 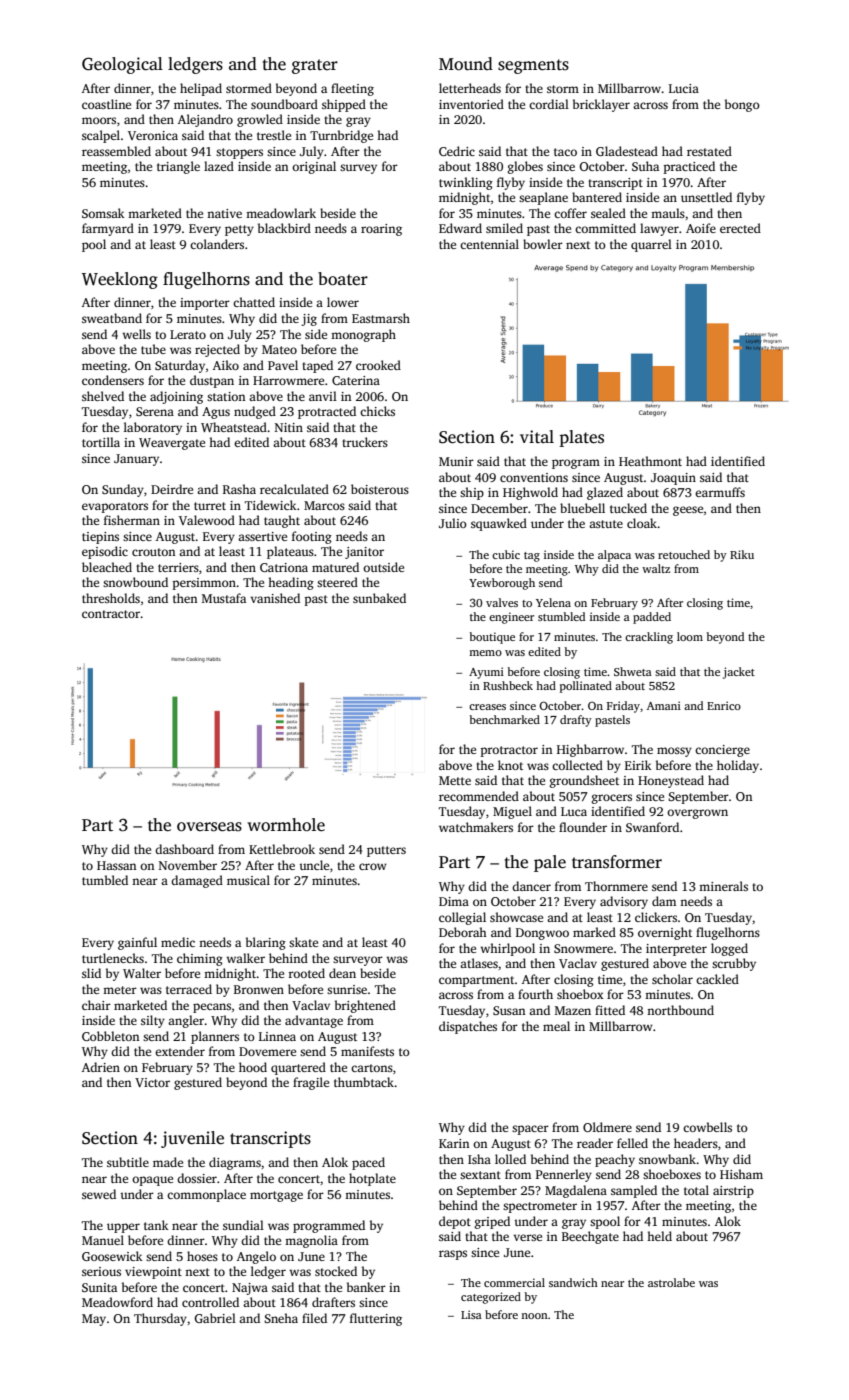 I want to click on wormhole, so click(x=286, y=825).
